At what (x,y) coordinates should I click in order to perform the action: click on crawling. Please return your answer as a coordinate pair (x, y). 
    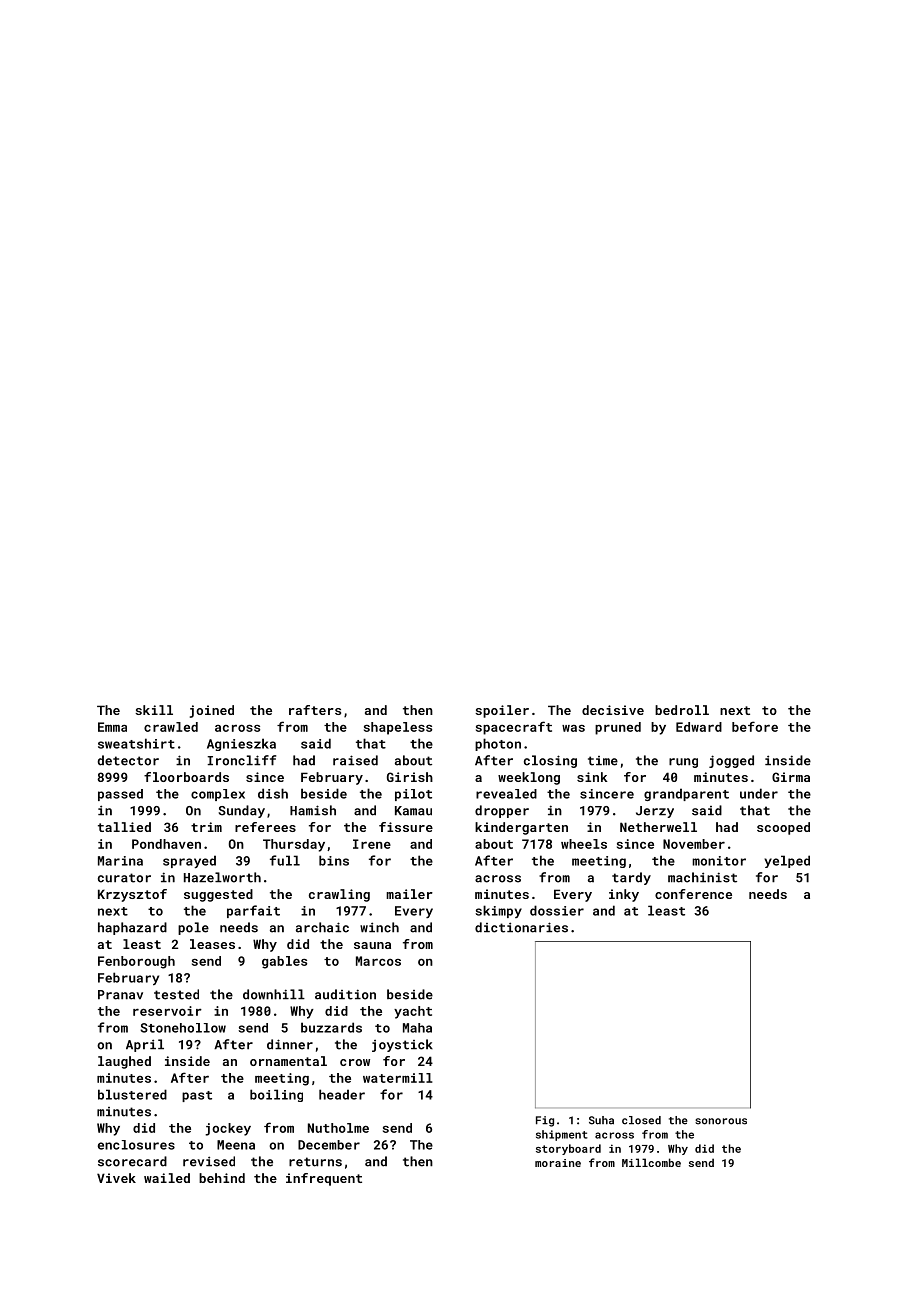
    Looking at the image, I should click on (339, 895).
